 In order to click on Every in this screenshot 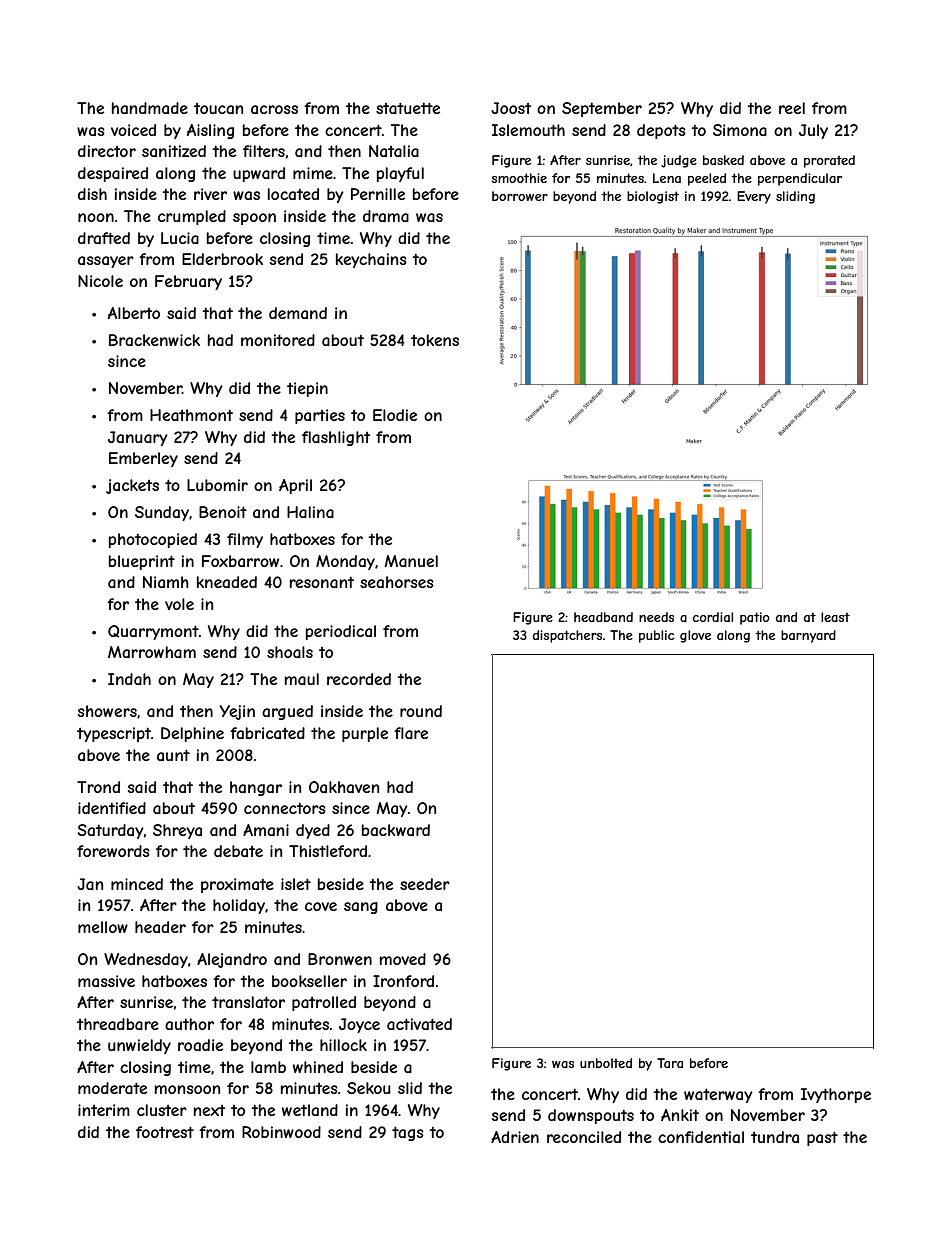, I will do `click(754, 197)`.
